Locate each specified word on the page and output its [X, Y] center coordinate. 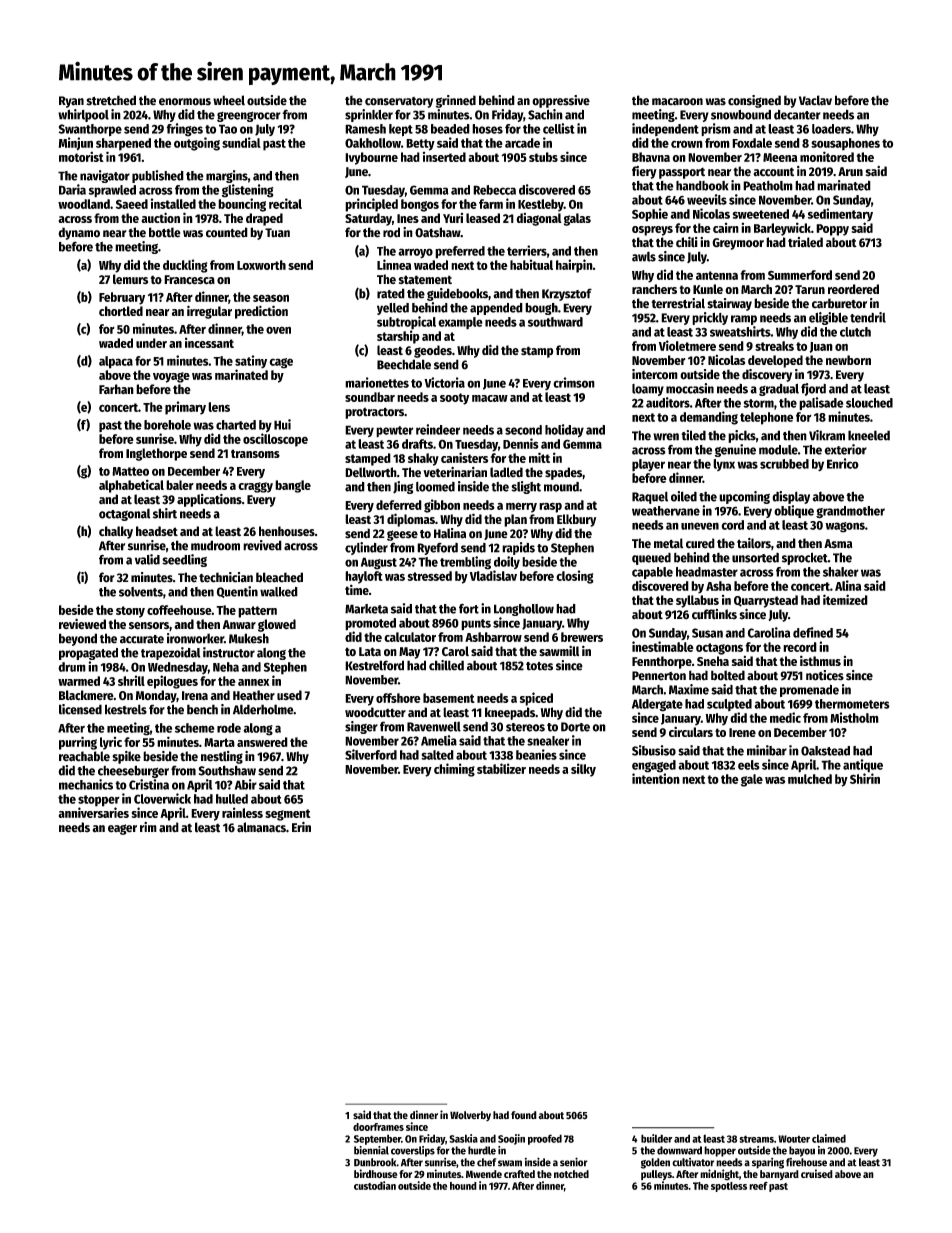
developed [775, 361]
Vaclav [815, 100]
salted [437, 755]
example [460, 323]
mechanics [86, 784]
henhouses [287, 531]
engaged [654, 766]
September [377, 1139]
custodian [375, 1185]
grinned [456, 101]
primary [185, 408]
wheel [229, 100]
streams [756, 1139]
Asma [838, 544]
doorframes [378, 1127]
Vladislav [493, 575]
